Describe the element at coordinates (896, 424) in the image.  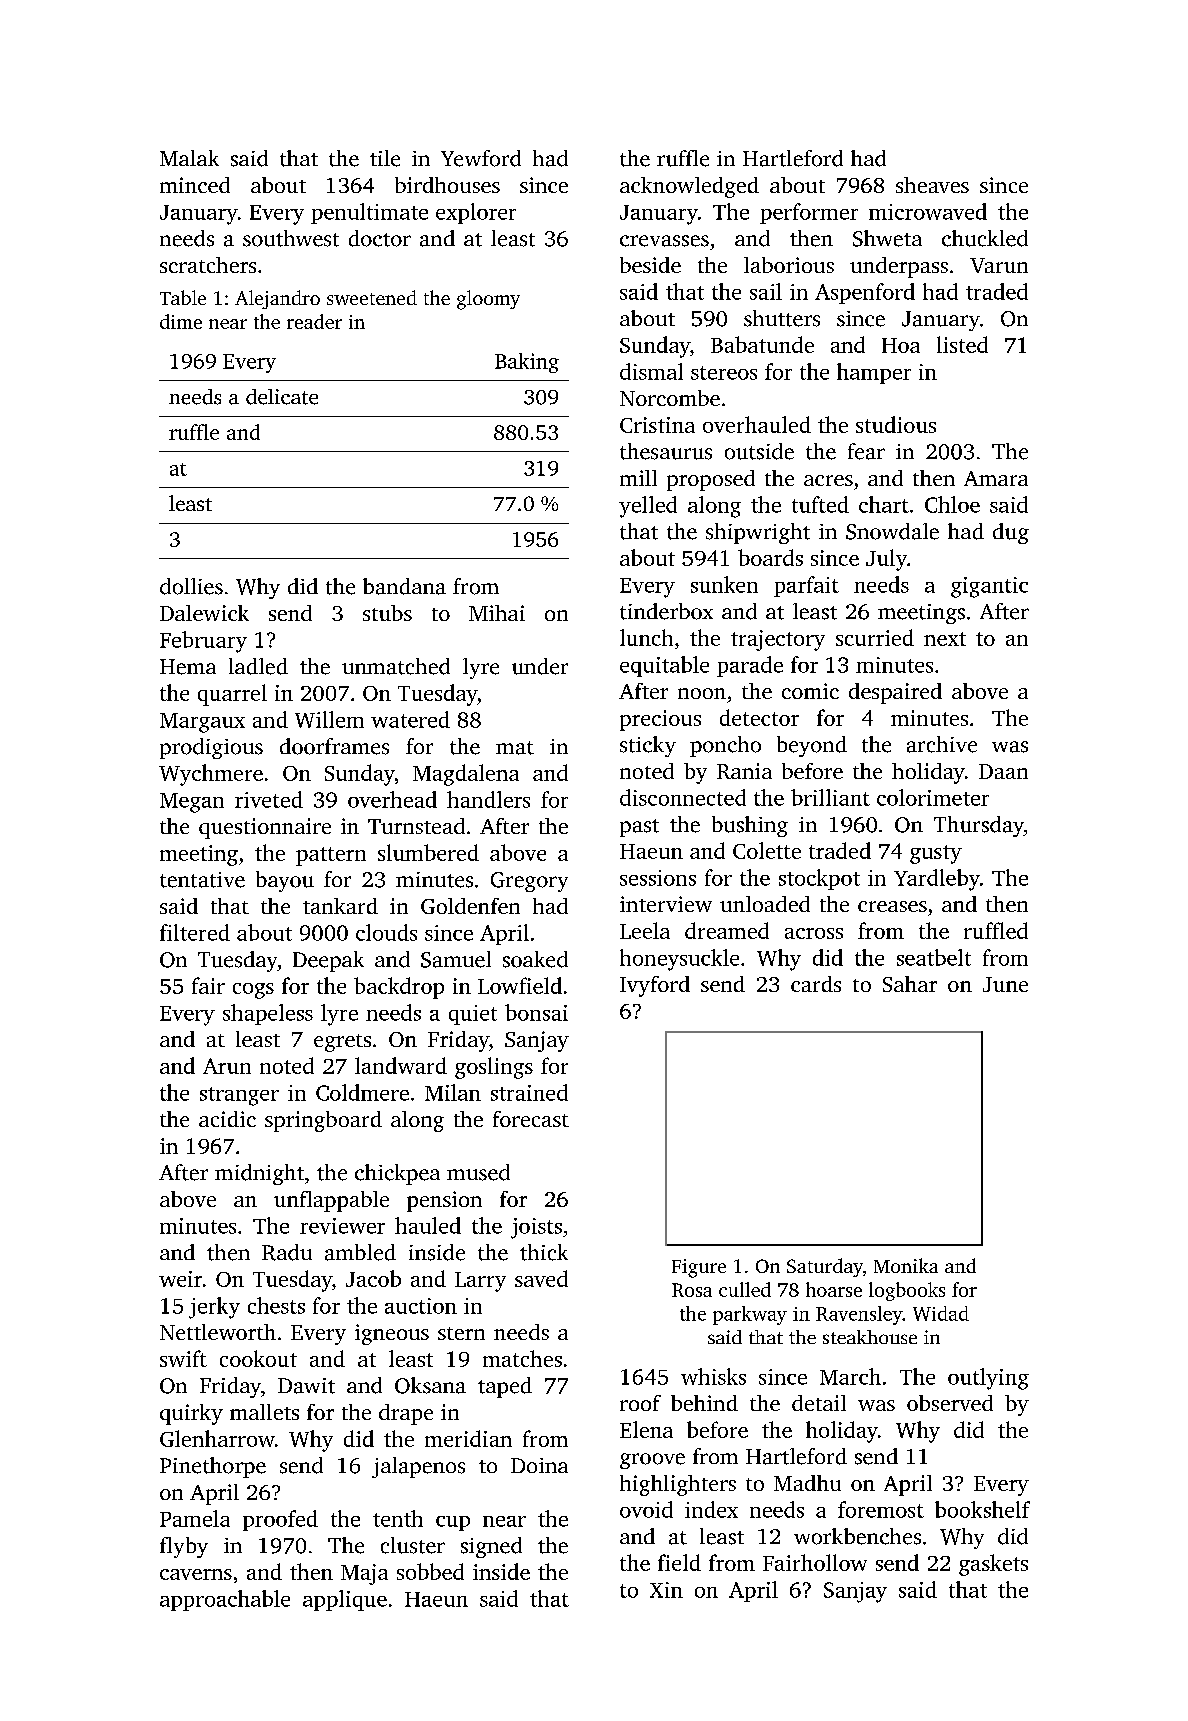
I see `studious` at that location.
